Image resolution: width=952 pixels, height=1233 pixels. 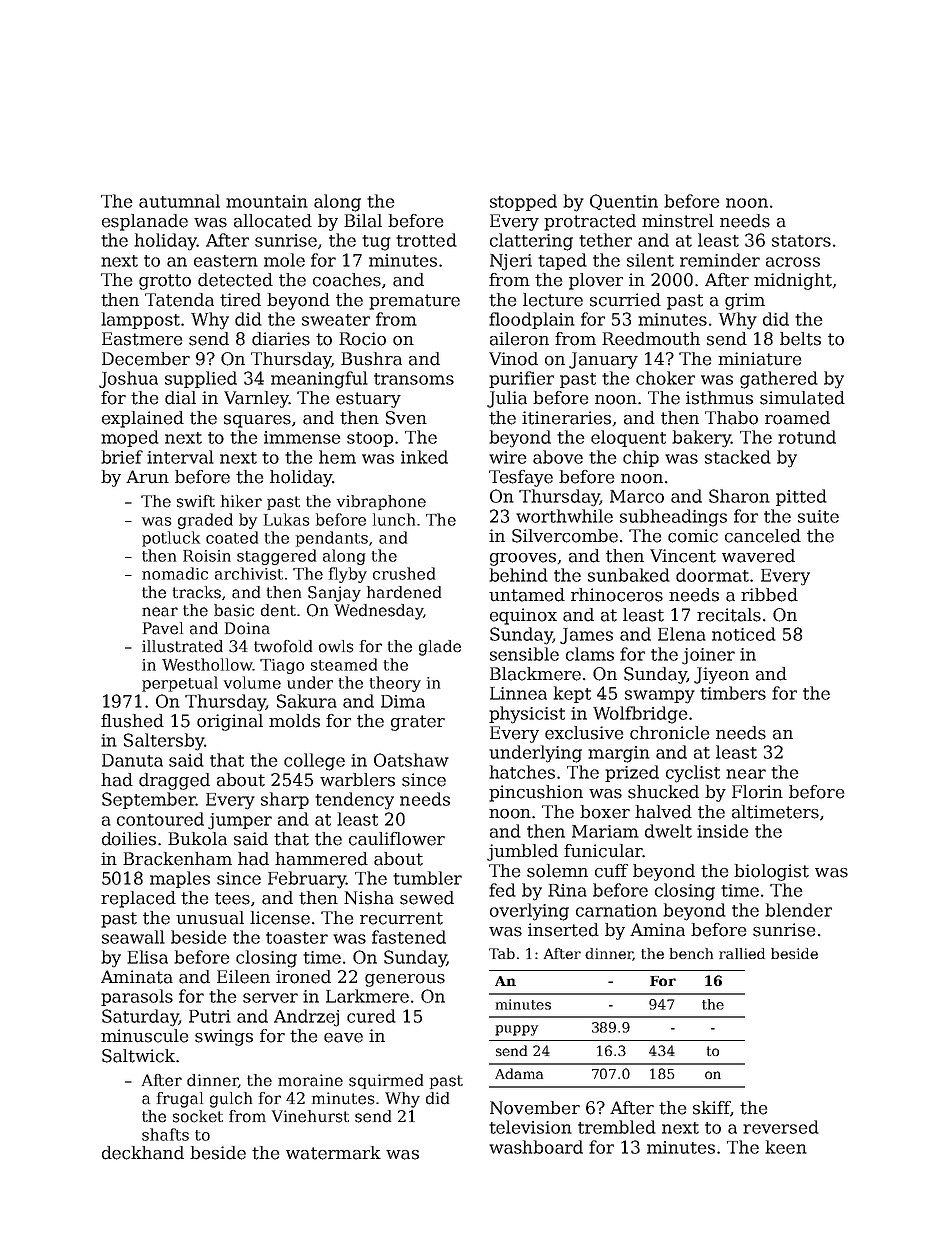 I want to click on grim, so click(x=745, y=301).
